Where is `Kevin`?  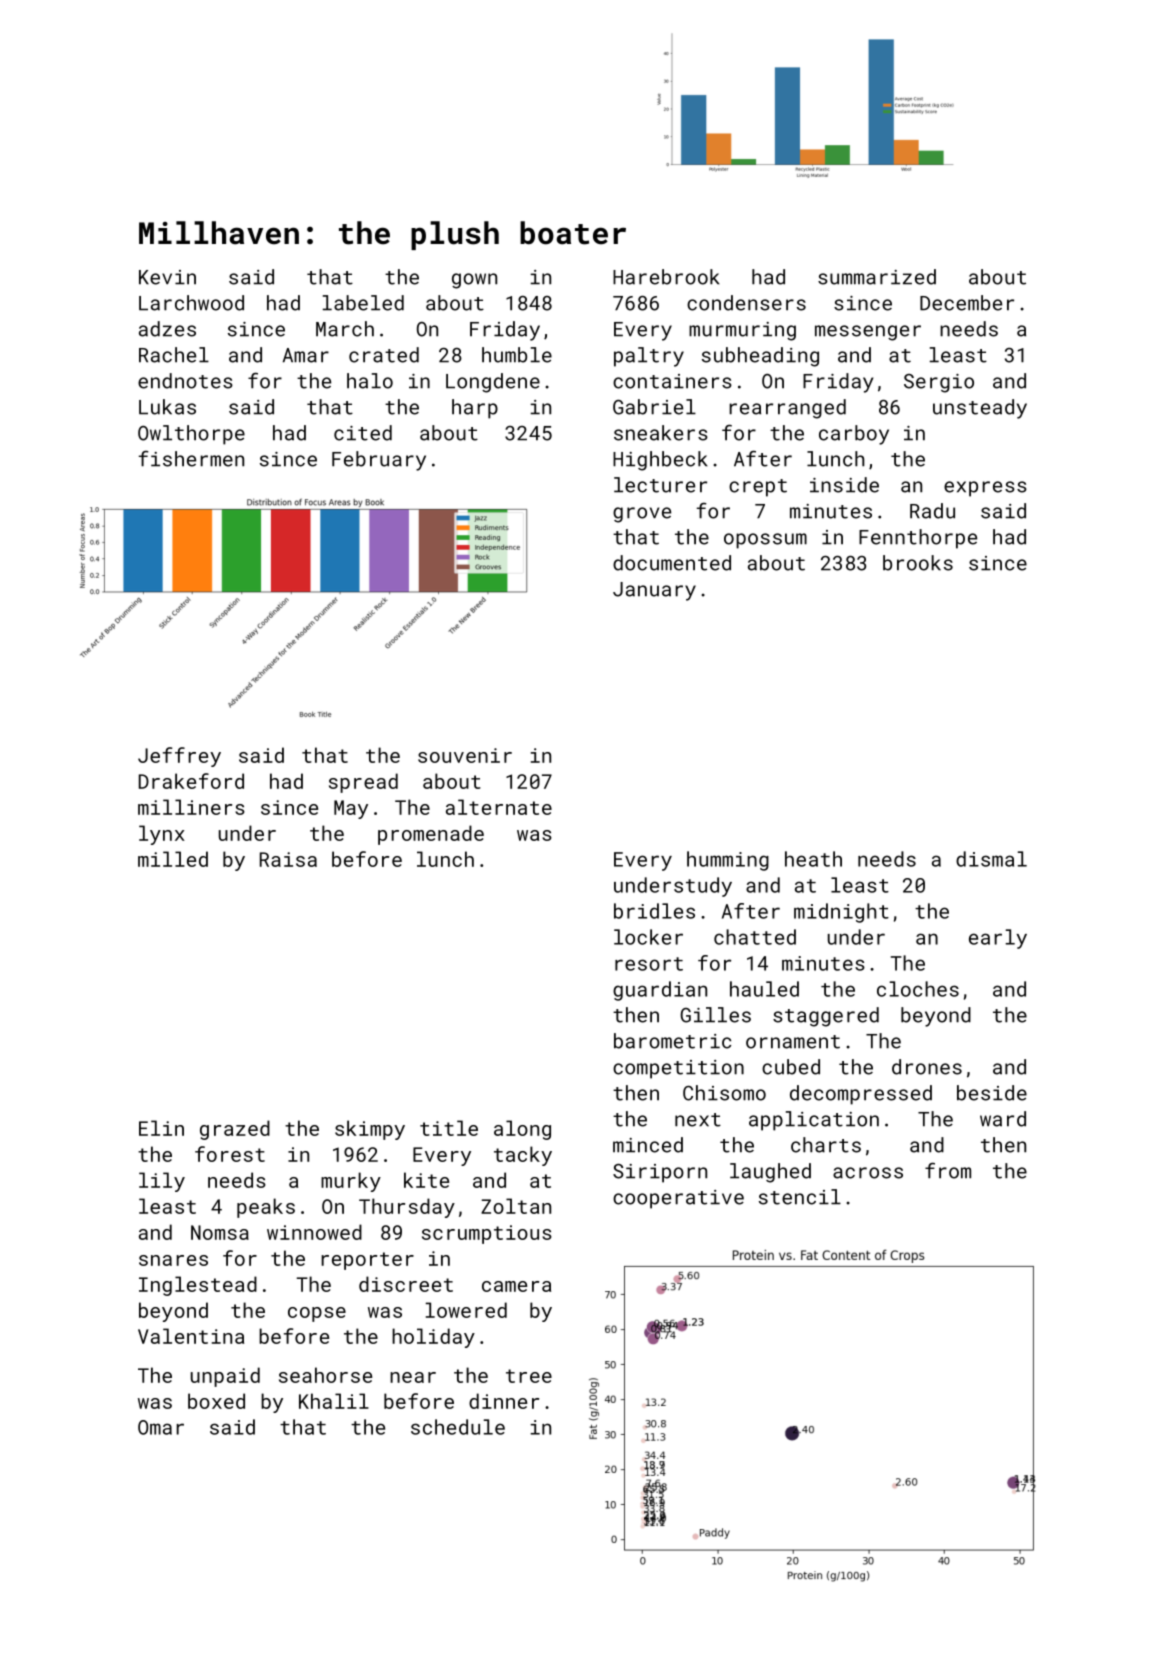 Kevin is located at coordinates (167, 277).
